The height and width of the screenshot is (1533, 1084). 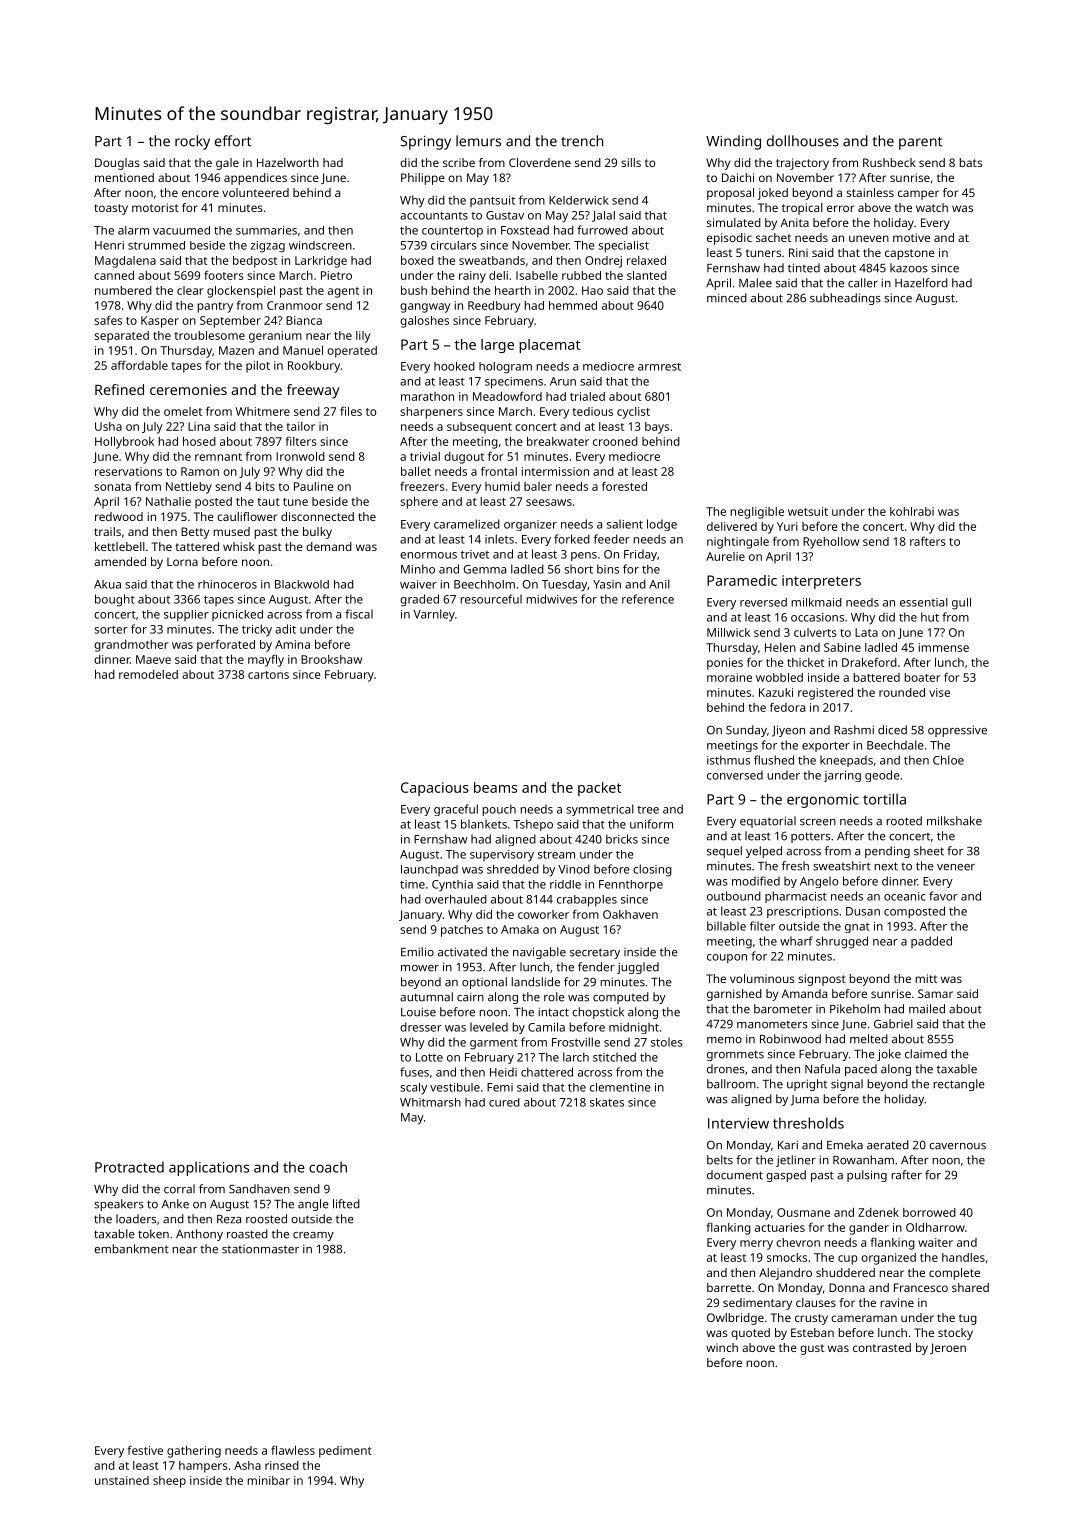 I want to click on embankment, so click(x=131, y=1249).
